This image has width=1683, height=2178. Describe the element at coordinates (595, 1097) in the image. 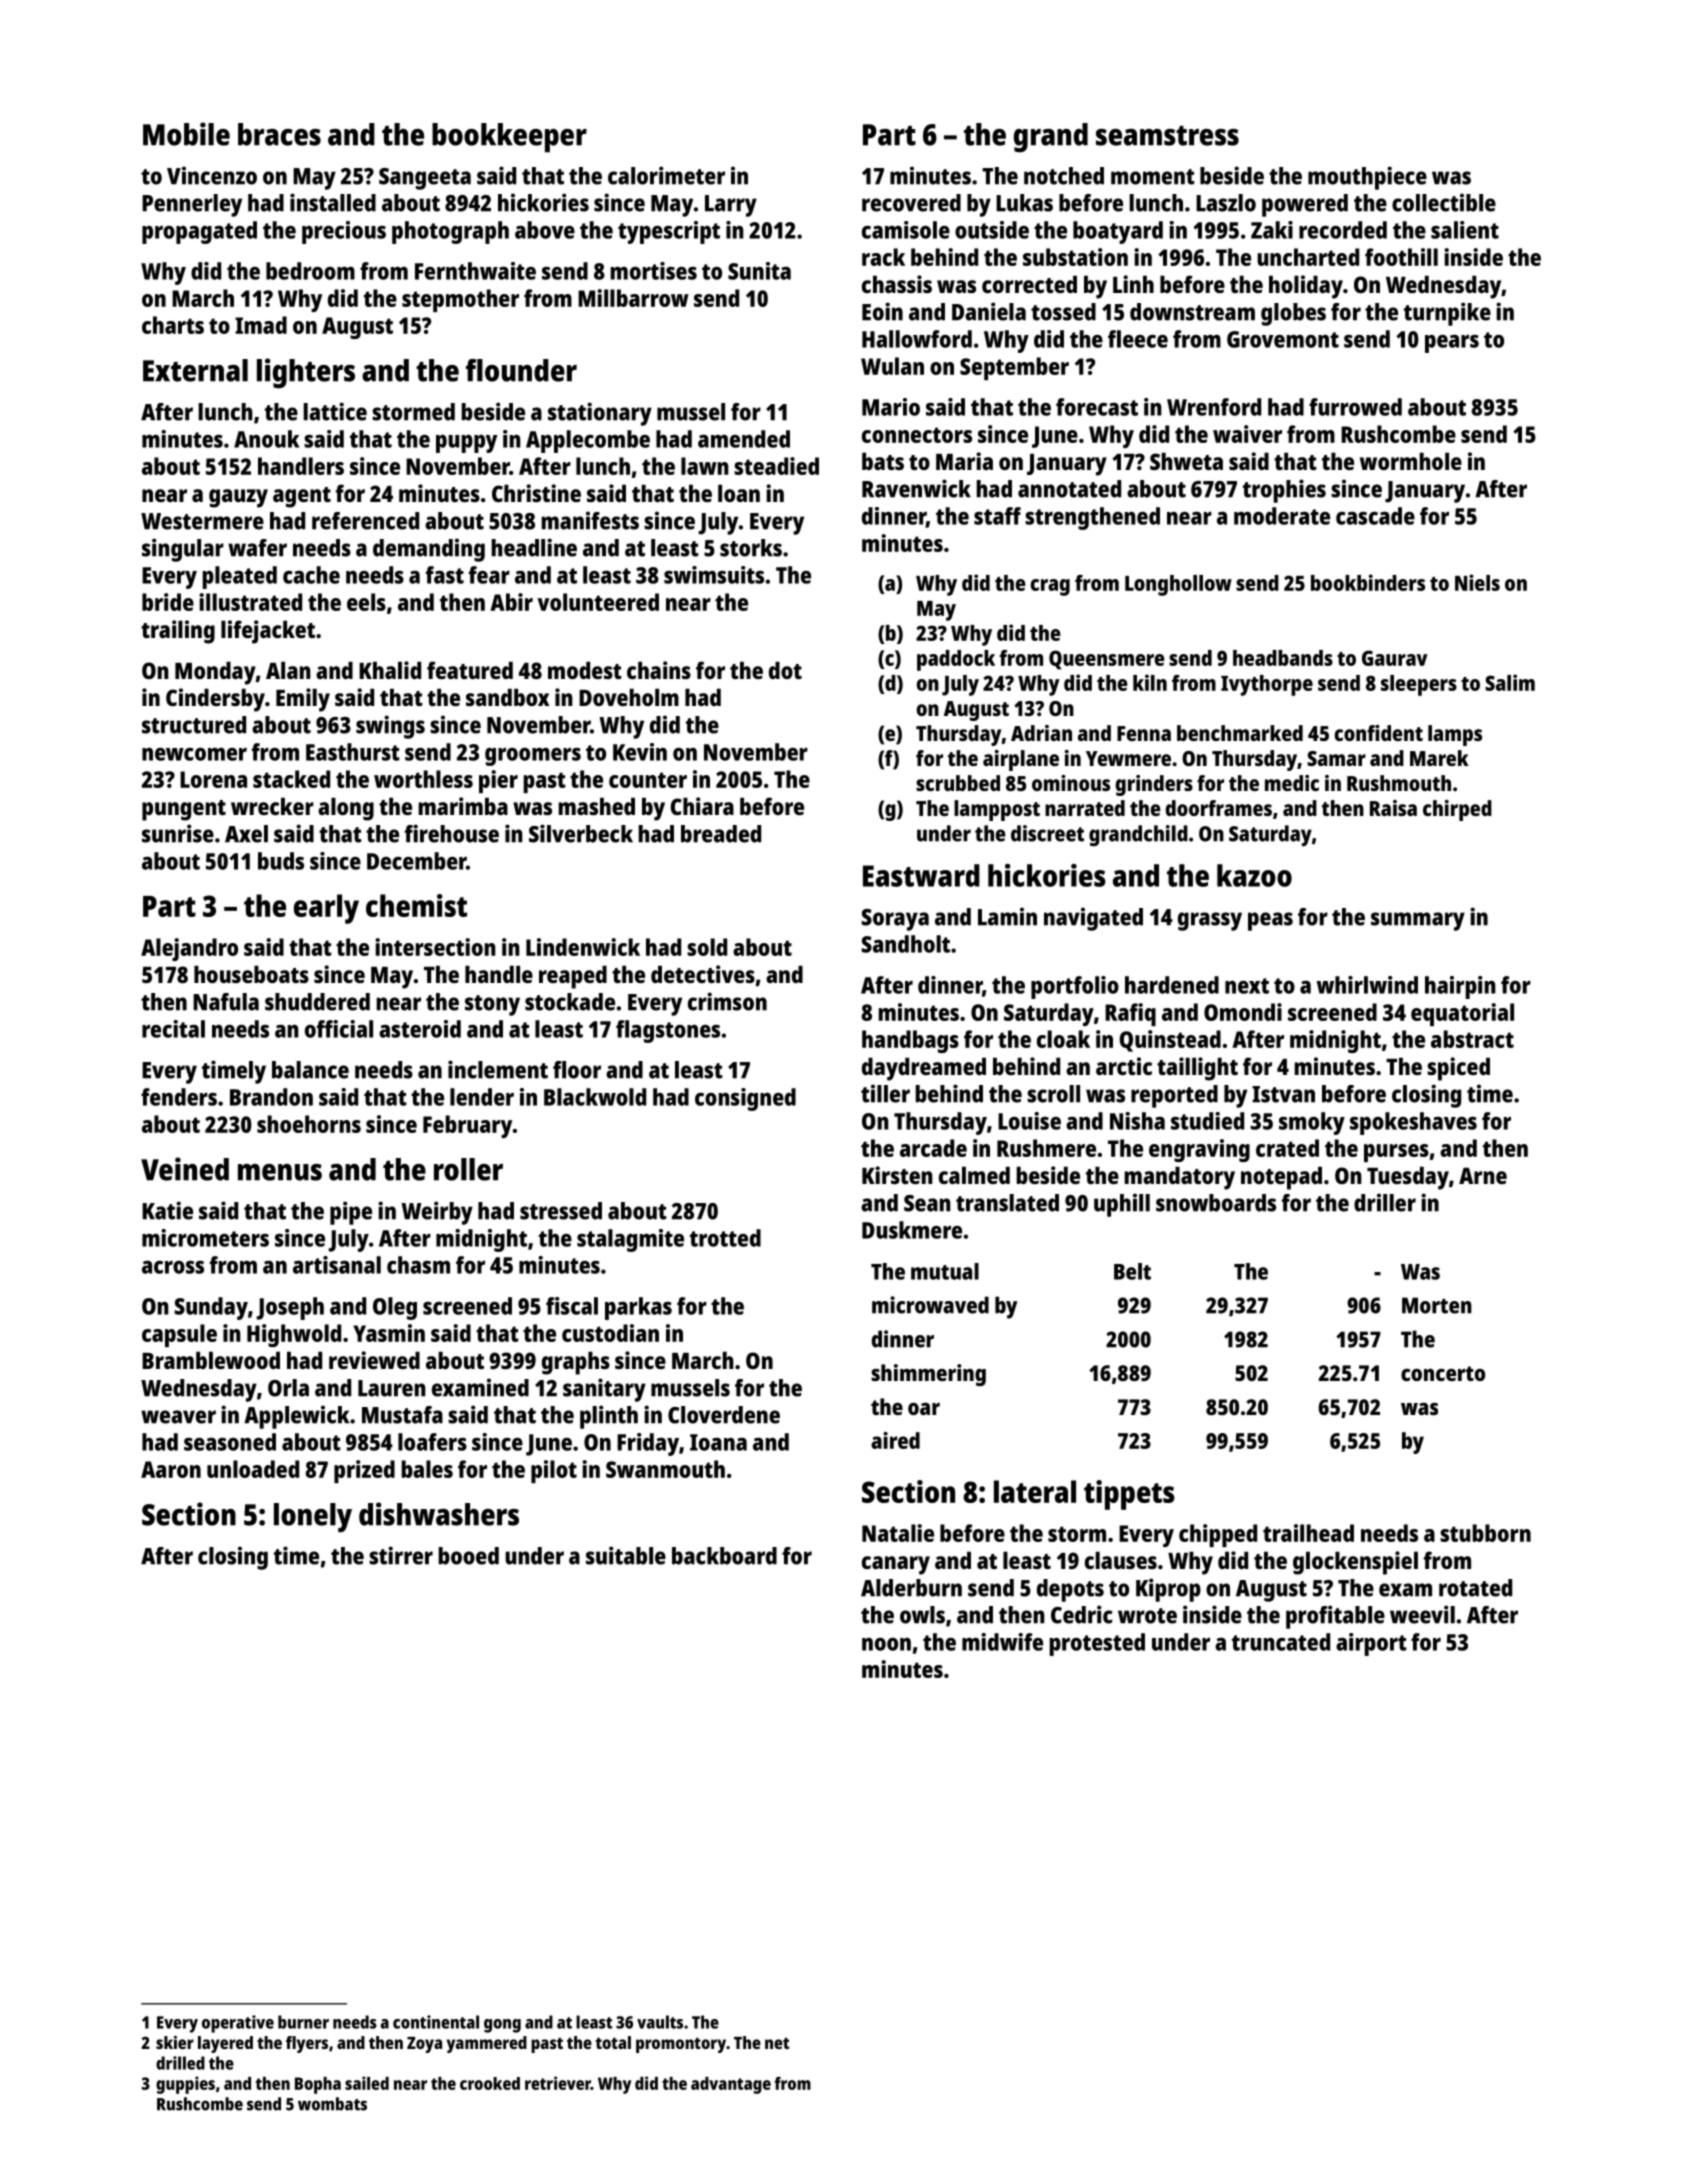

I see `Blackwold` at that location.
